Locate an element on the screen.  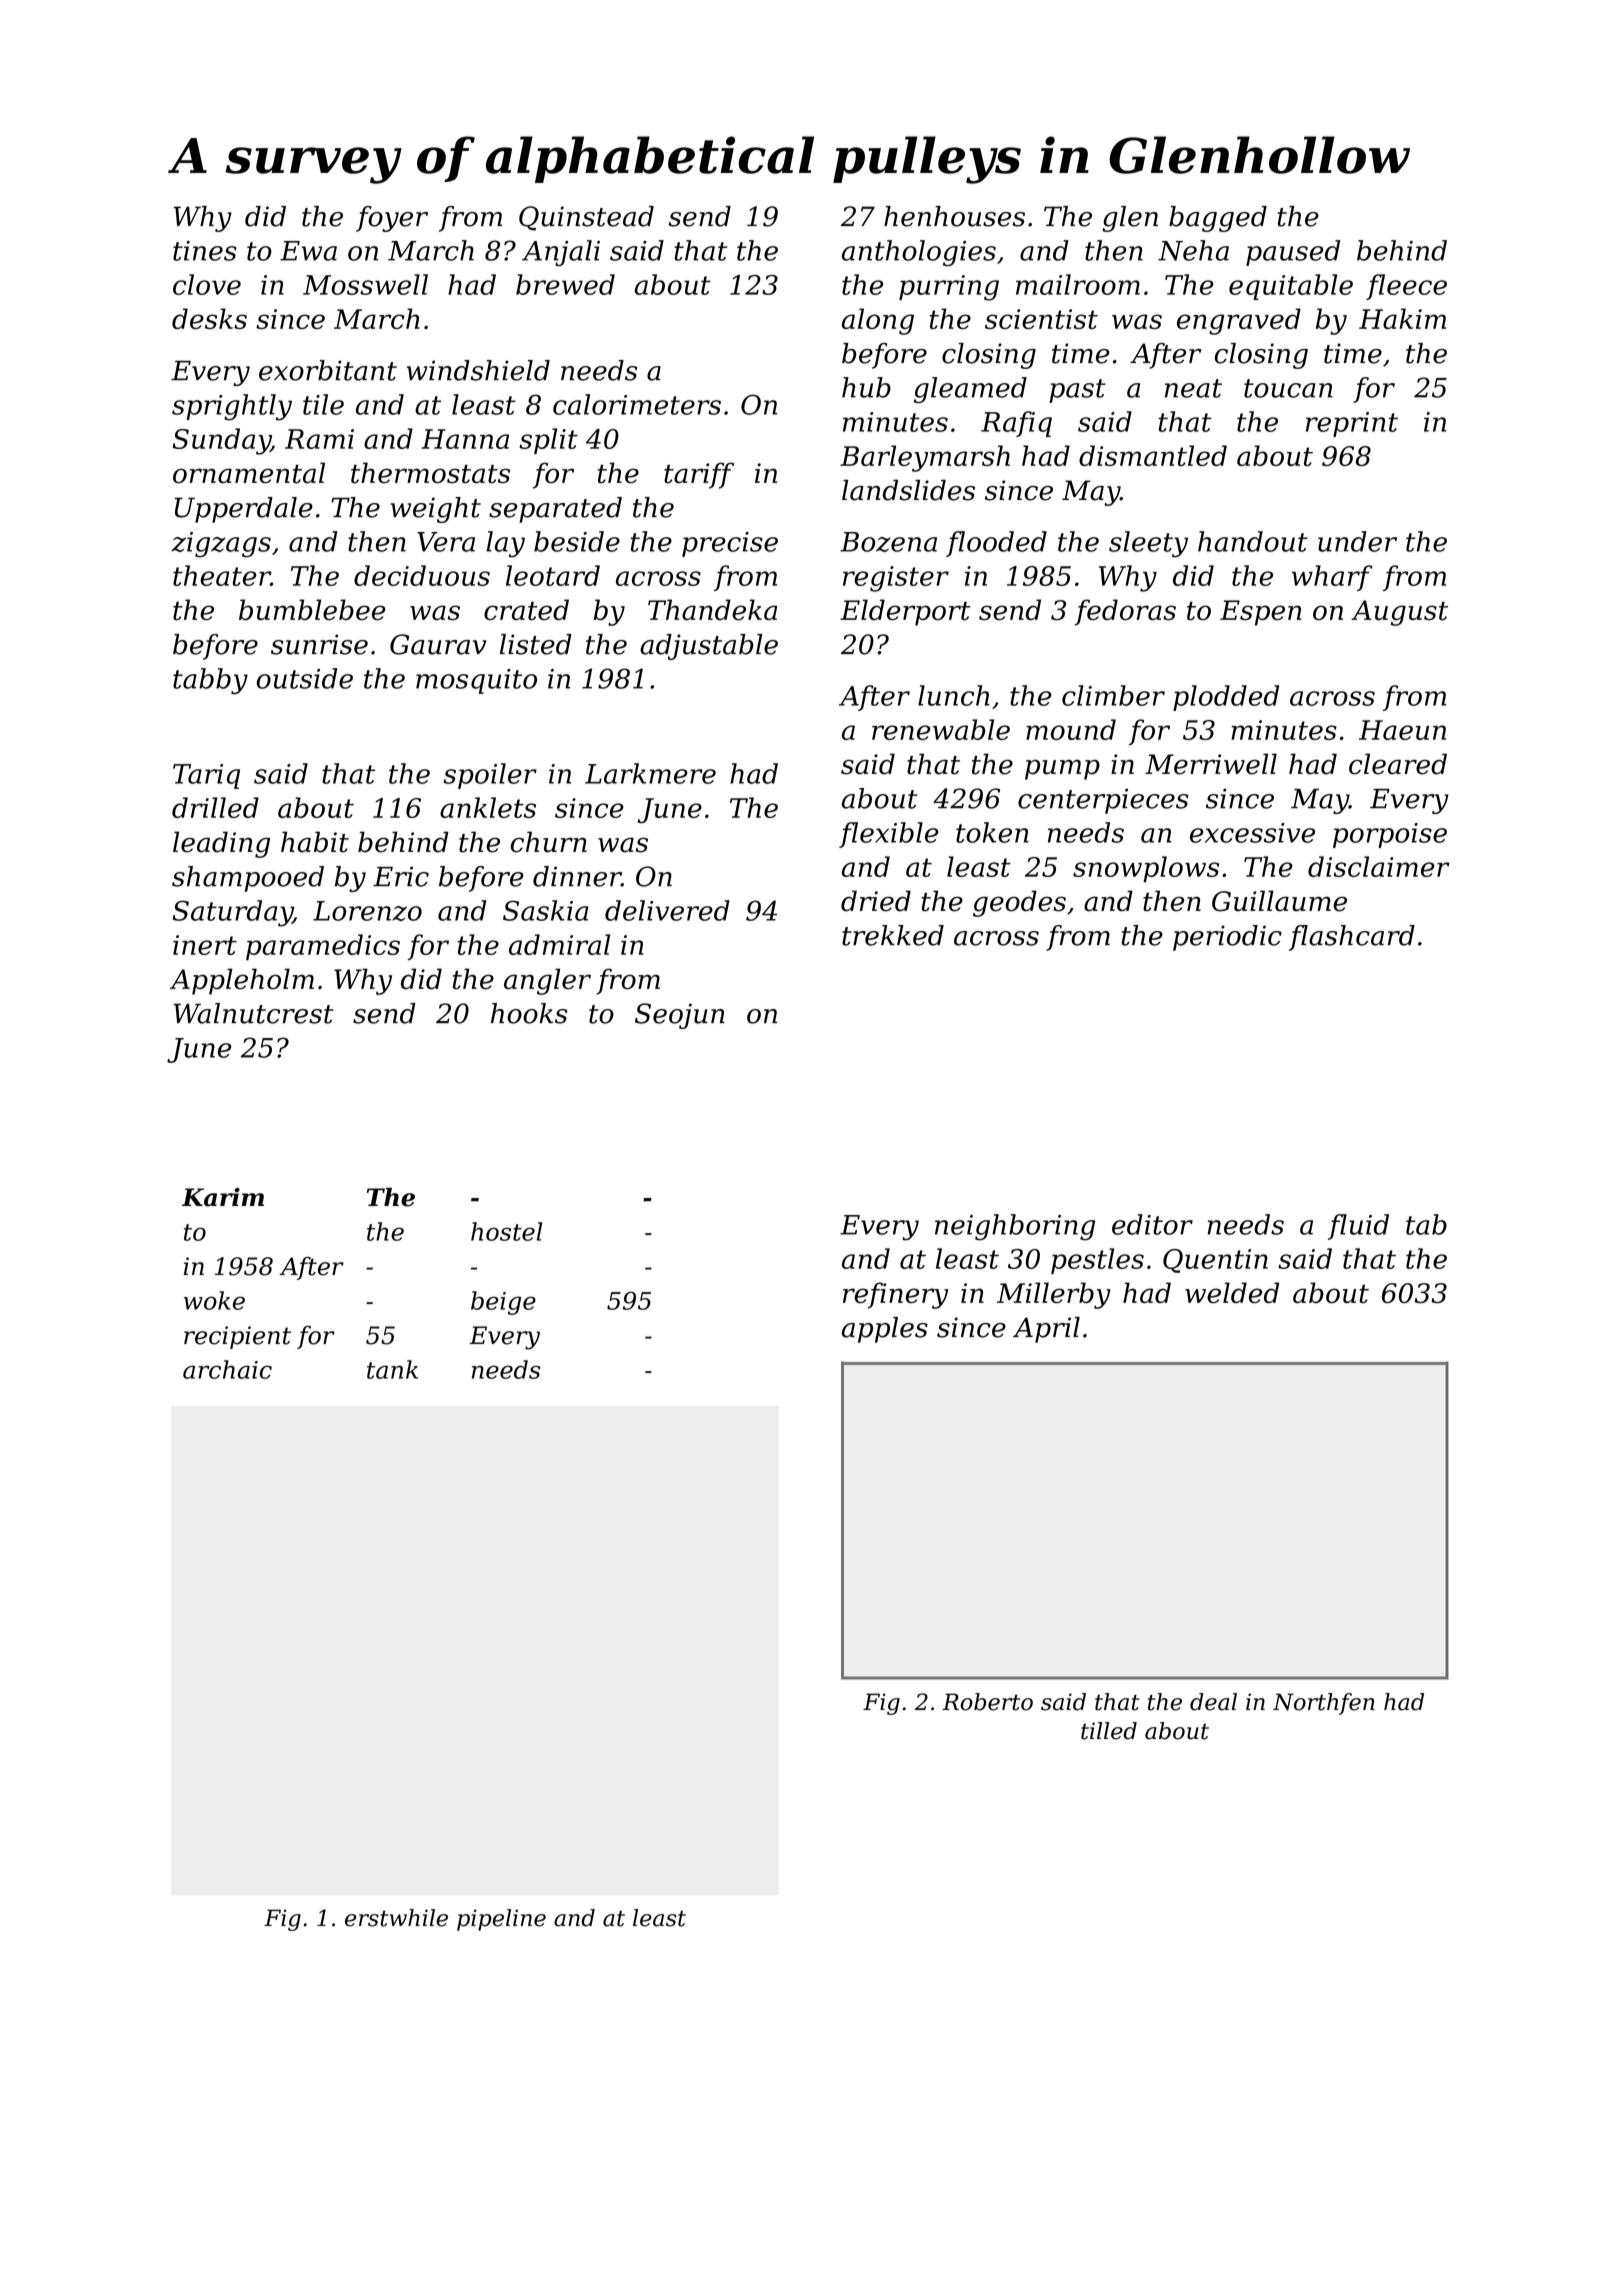
erstwhile is located at coordinates (396, 1918).
